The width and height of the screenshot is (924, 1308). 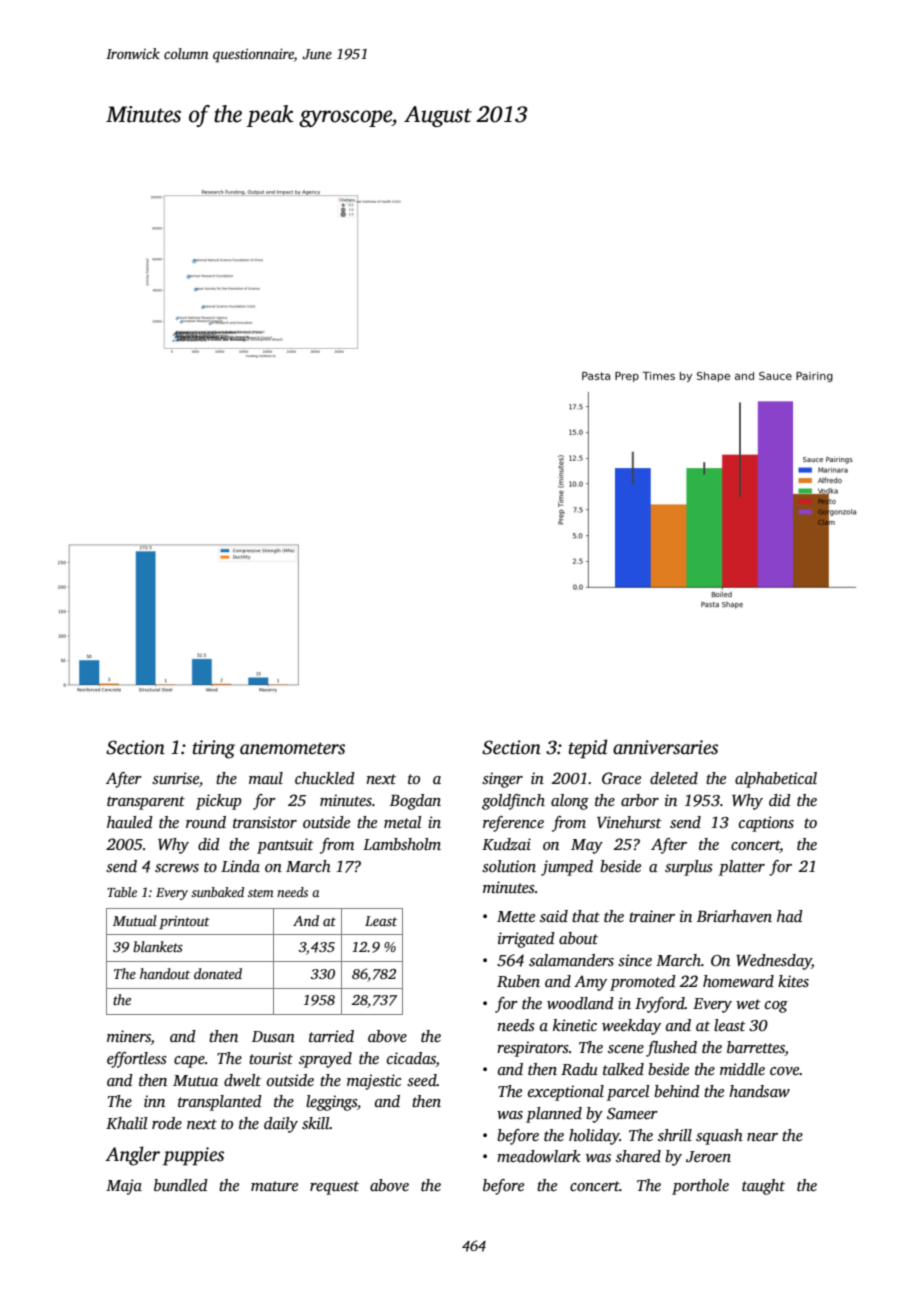 What do you see at coordinates (628, 1093) in the screenshot?
I see `parcel` at bounding box center [628, 1093].
